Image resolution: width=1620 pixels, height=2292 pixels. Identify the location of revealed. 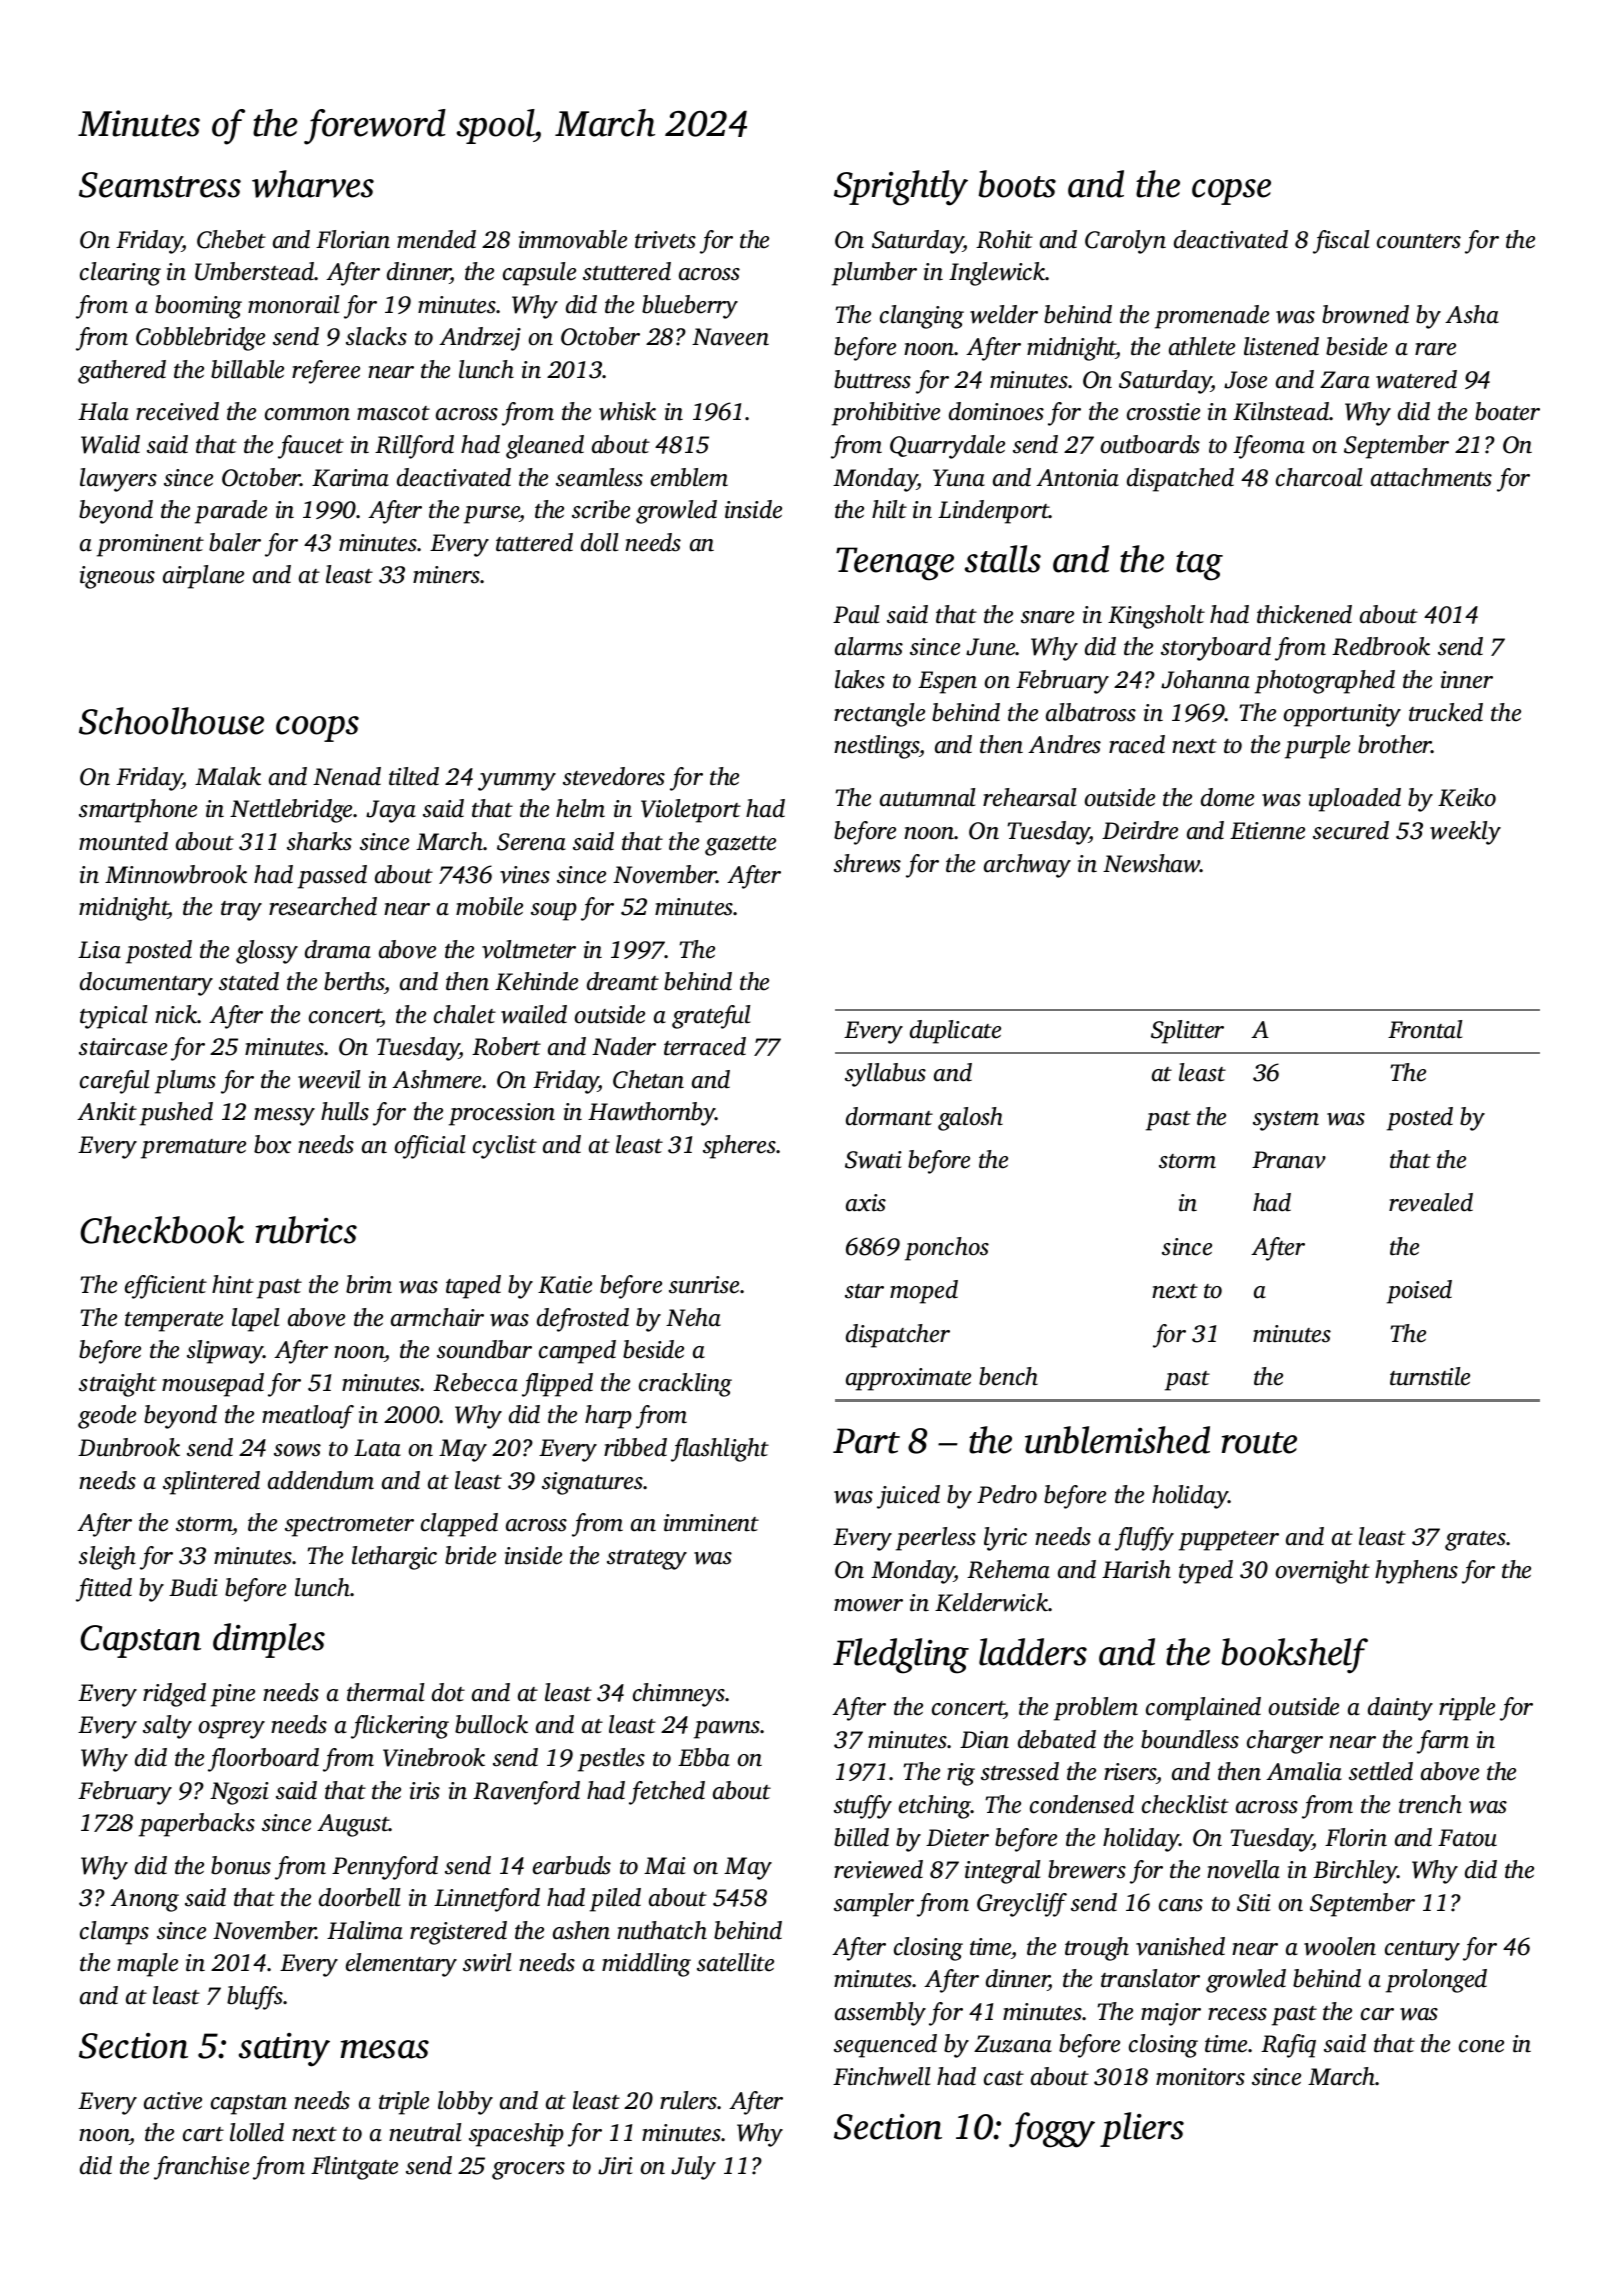
(1431, 1202).
